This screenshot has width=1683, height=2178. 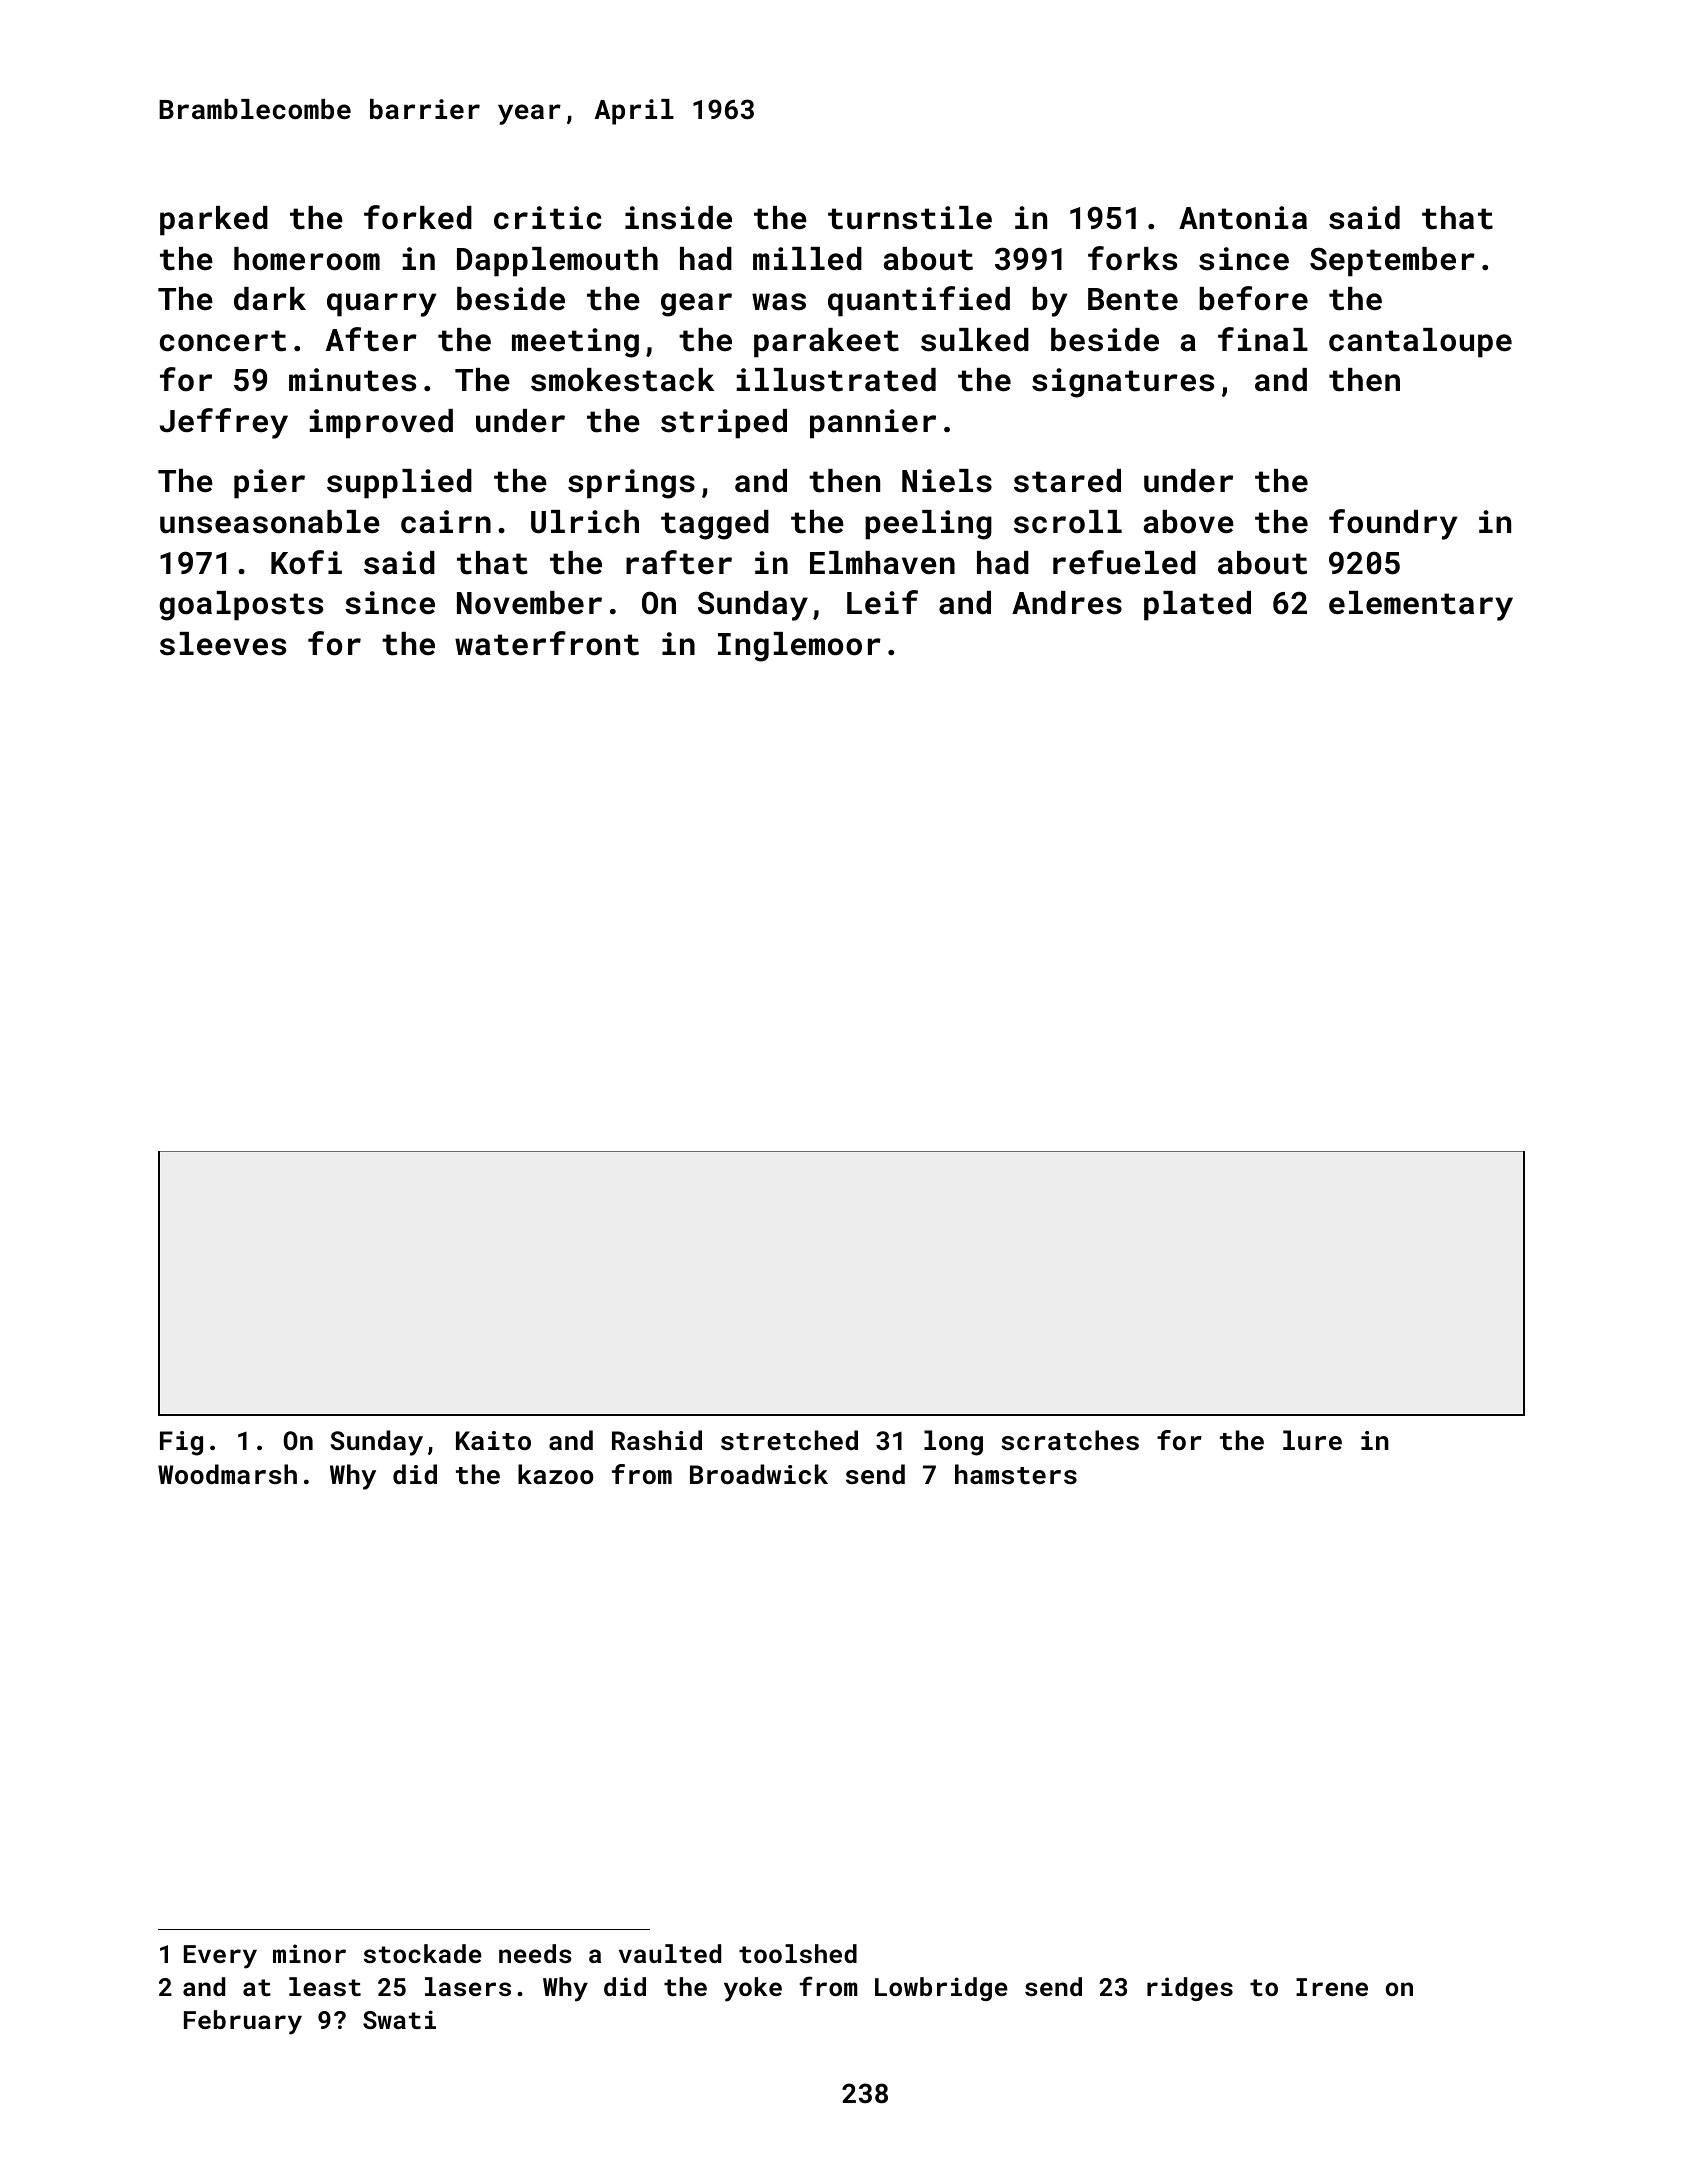 I want to click on inside, so click(x=678, y=218).
